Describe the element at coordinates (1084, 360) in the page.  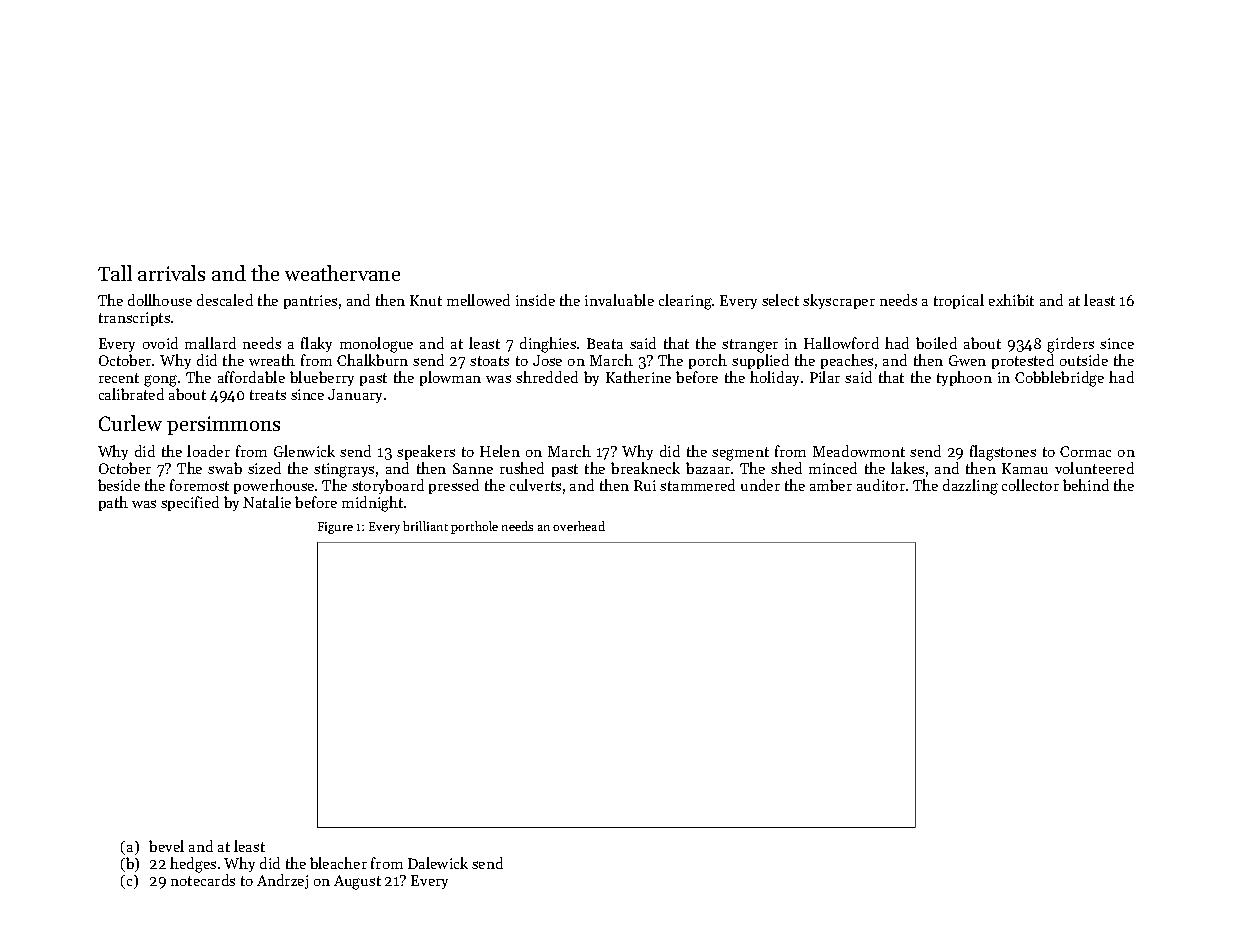
I see `outside` at that location.
